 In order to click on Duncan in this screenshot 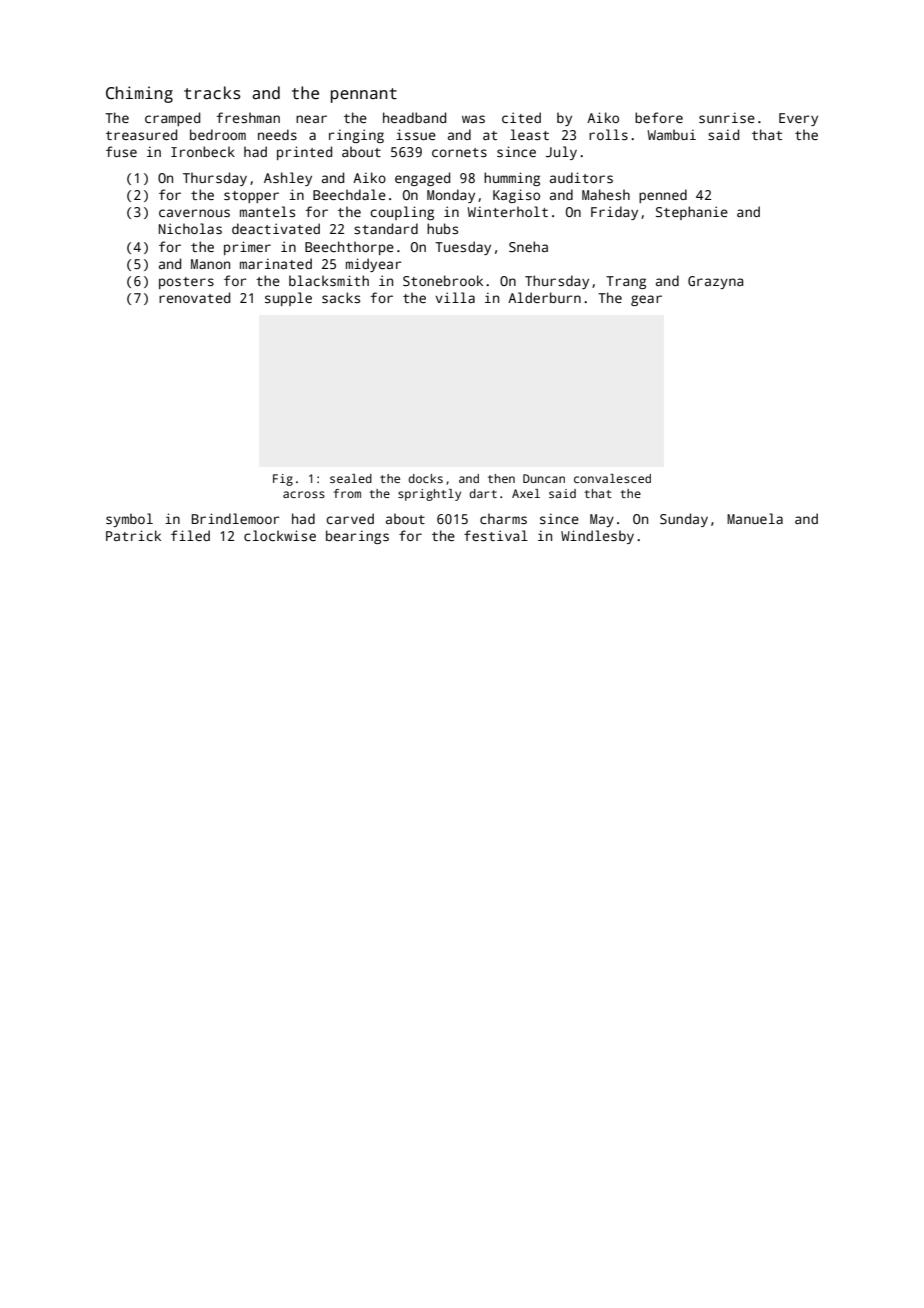, I will do `click(544, 478)`.
